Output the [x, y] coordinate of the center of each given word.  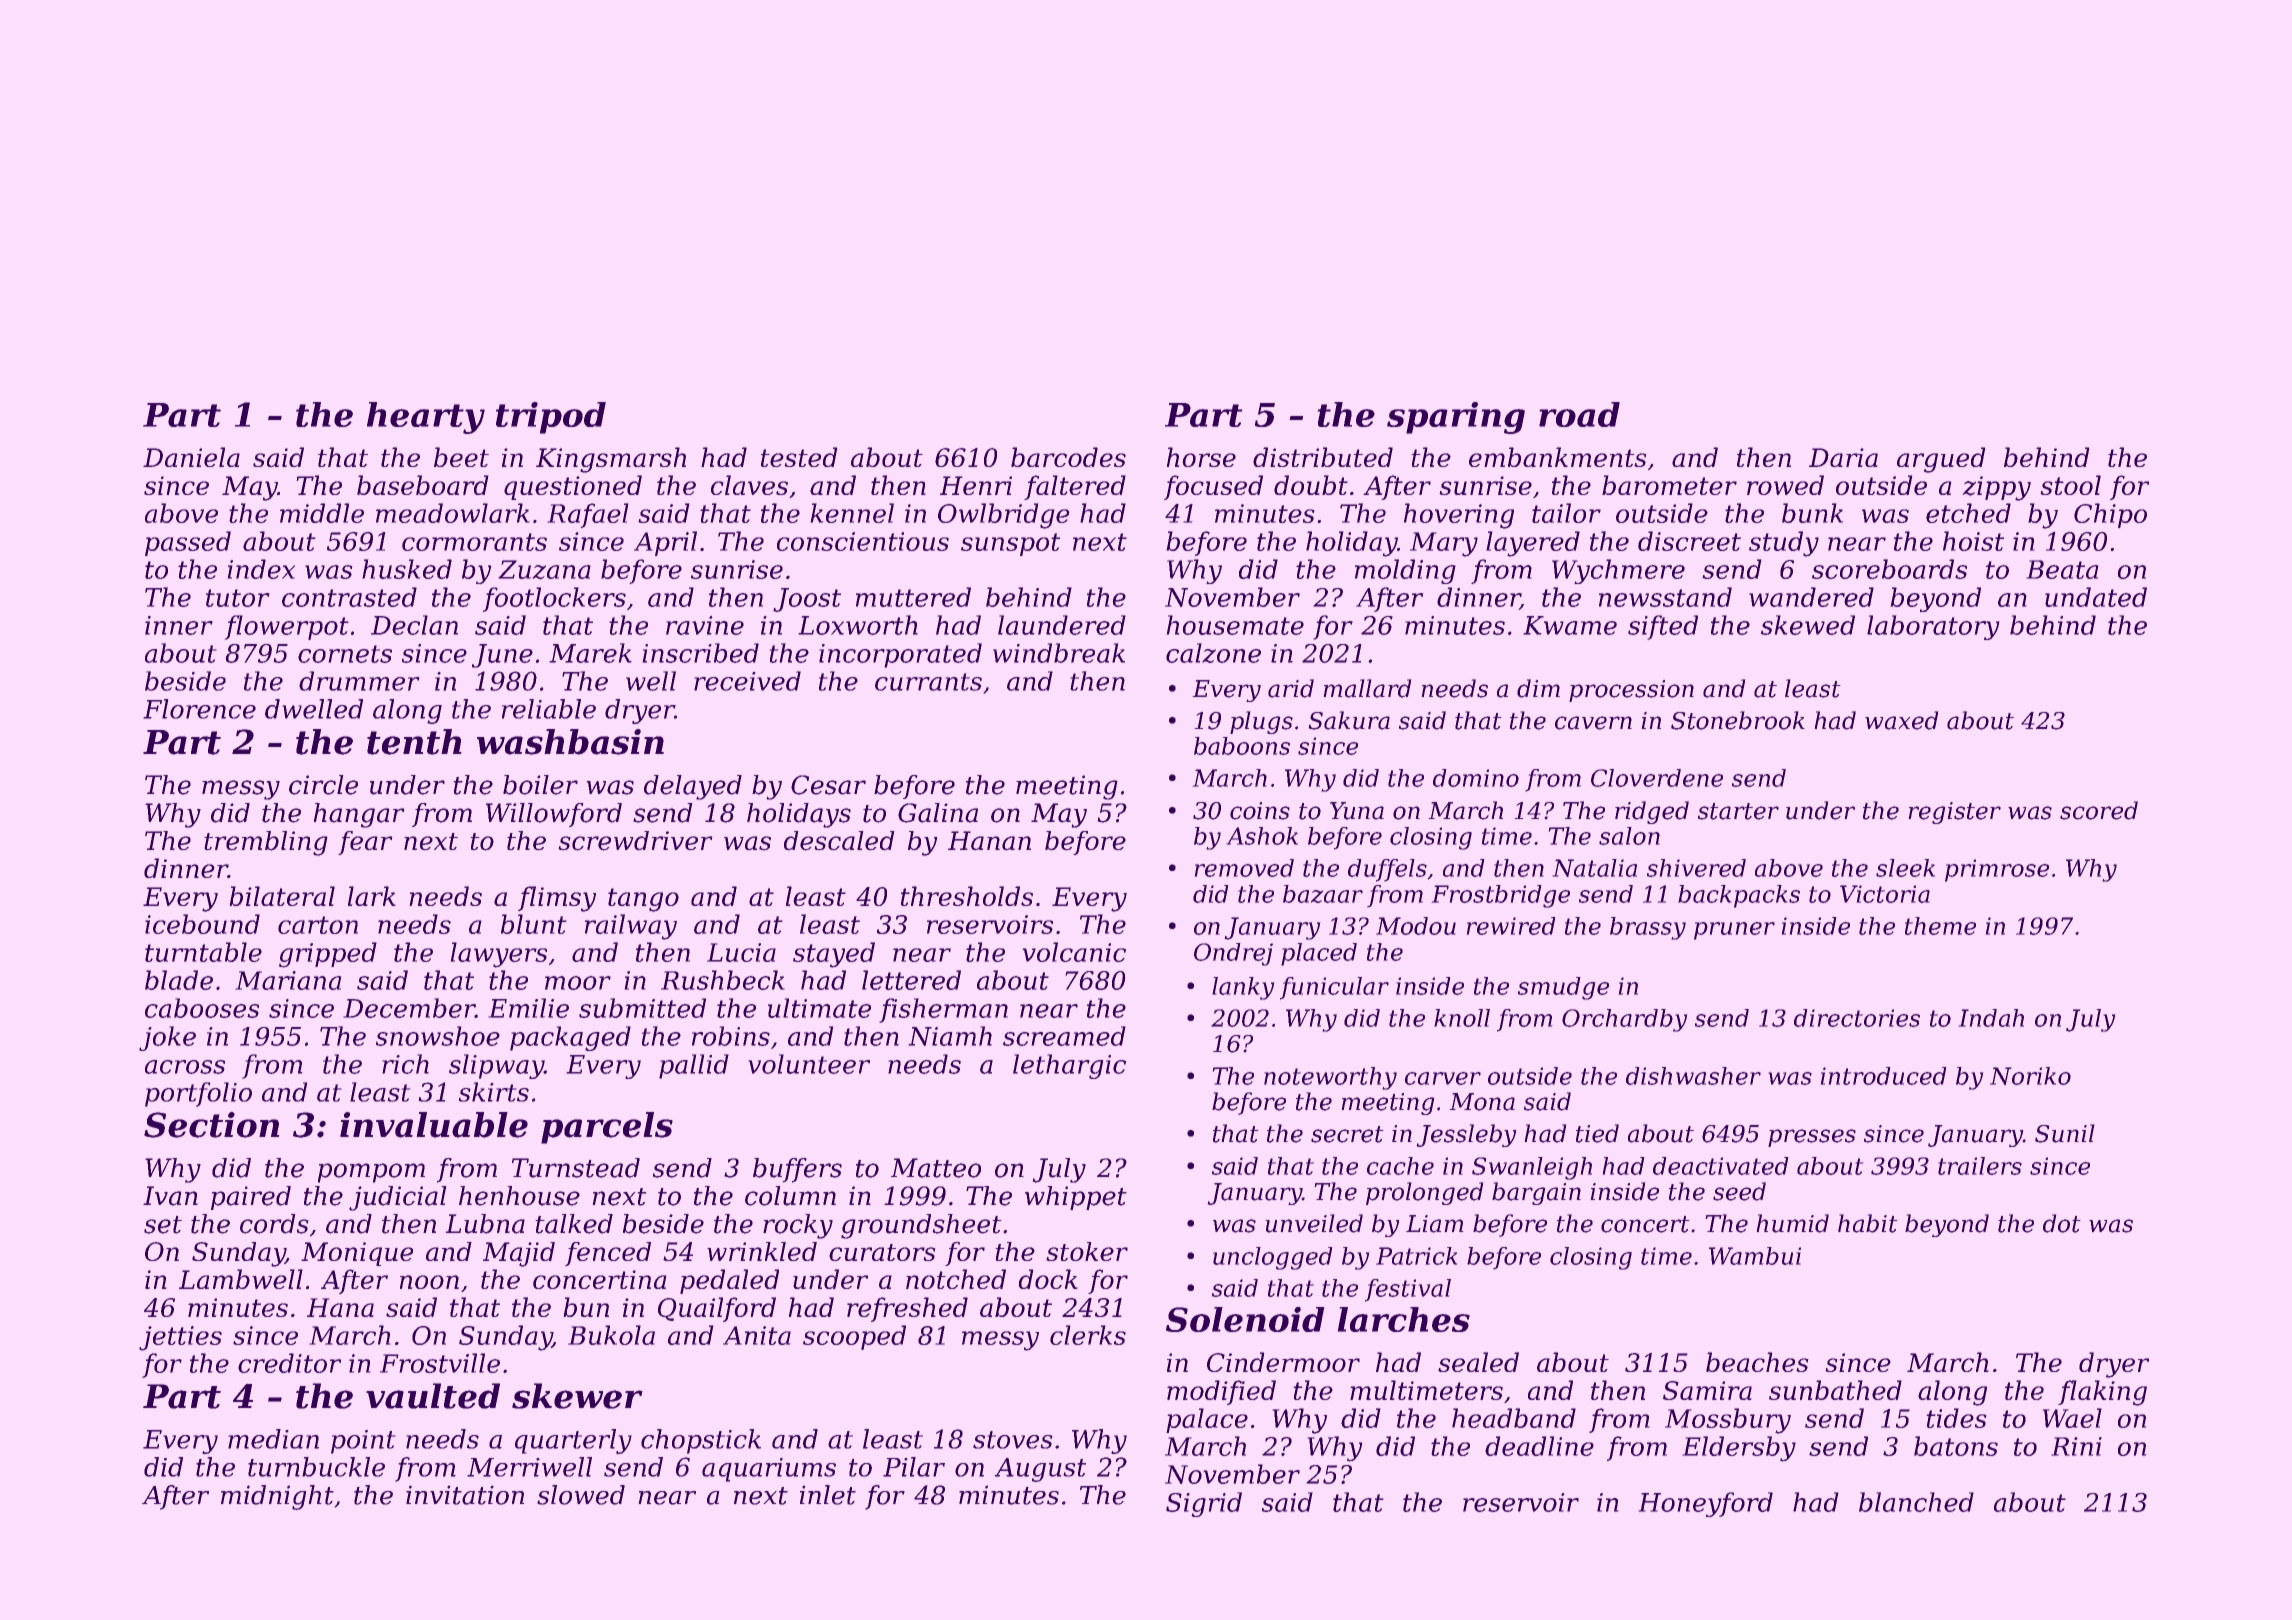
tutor [237, 598]
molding [1405, 571]
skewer [577, 1396]
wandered [1811, 597]
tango [643, 900]
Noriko [2030, 1076]
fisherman [944, 1010]
